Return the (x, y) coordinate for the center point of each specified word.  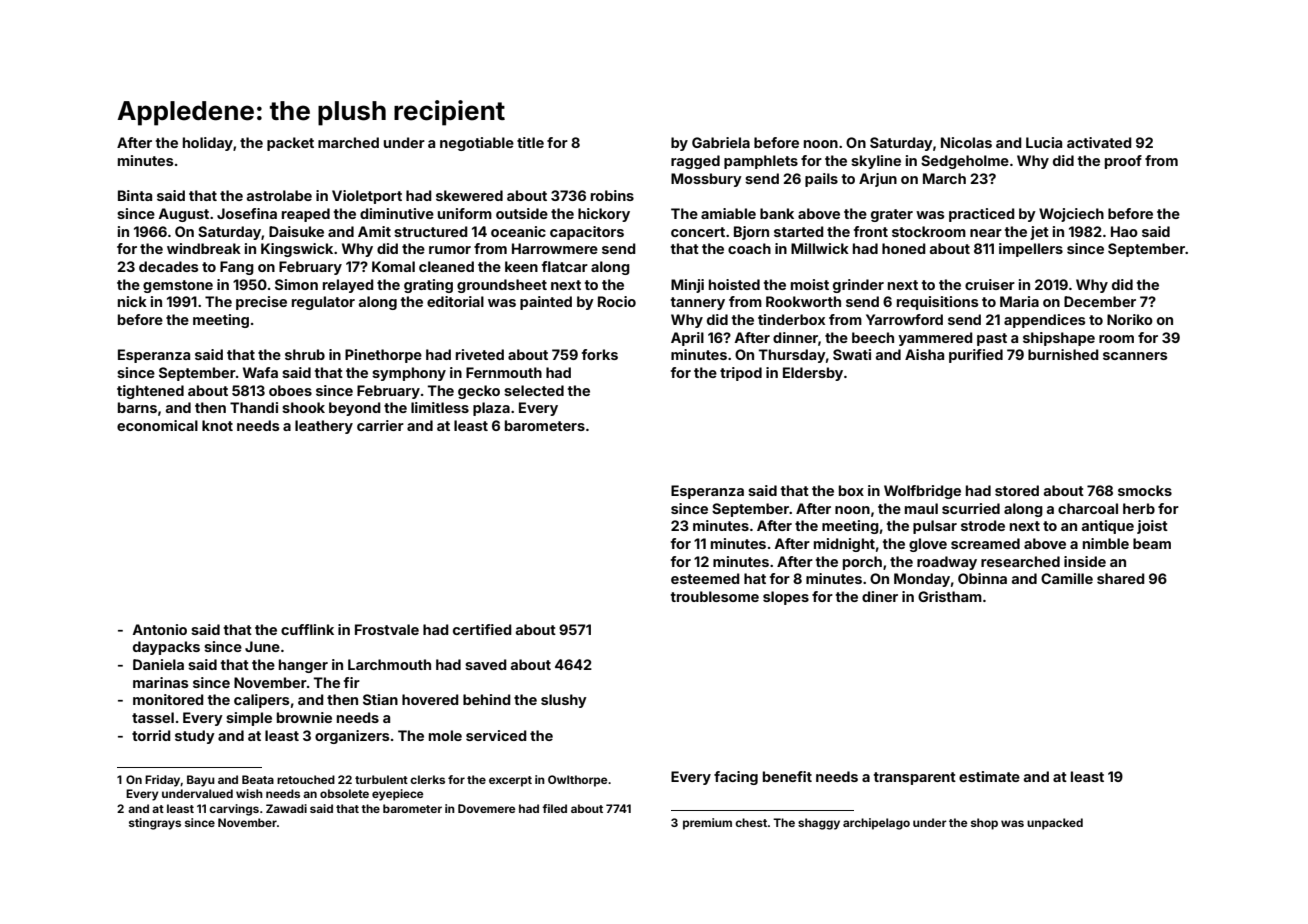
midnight (844, 545)
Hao (1124, 231)
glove (928, 545)
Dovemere (486, 808)
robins (612, 195)
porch (862, 563)
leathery (324, 427)
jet (1039, 233)
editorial (455, 301)
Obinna (982, 578)
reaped (306, 215)
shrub (305, 354)
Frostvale (387, 629)
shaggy (819, 824)
